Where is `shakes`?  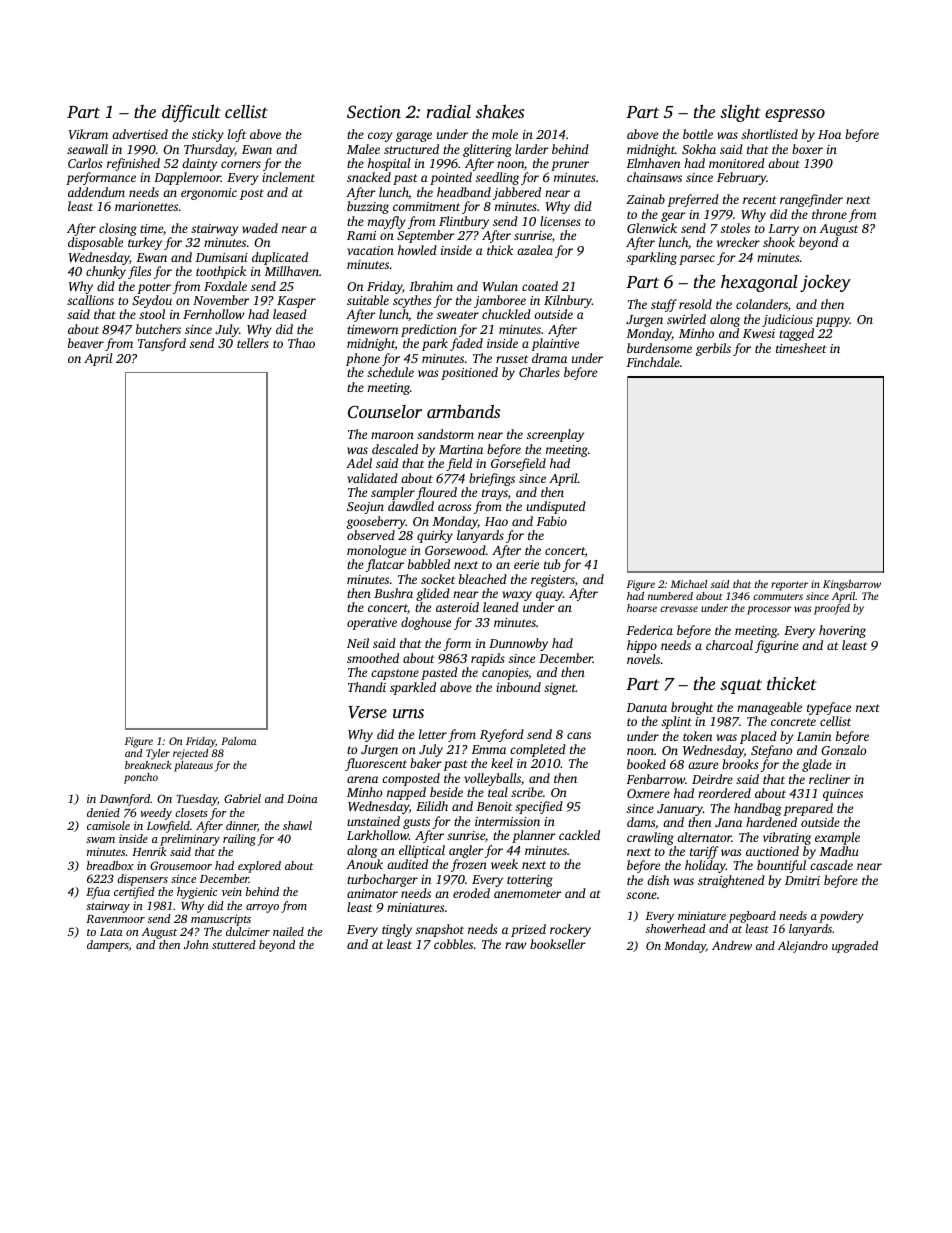 shakes is located at coordinates (500, 111).
